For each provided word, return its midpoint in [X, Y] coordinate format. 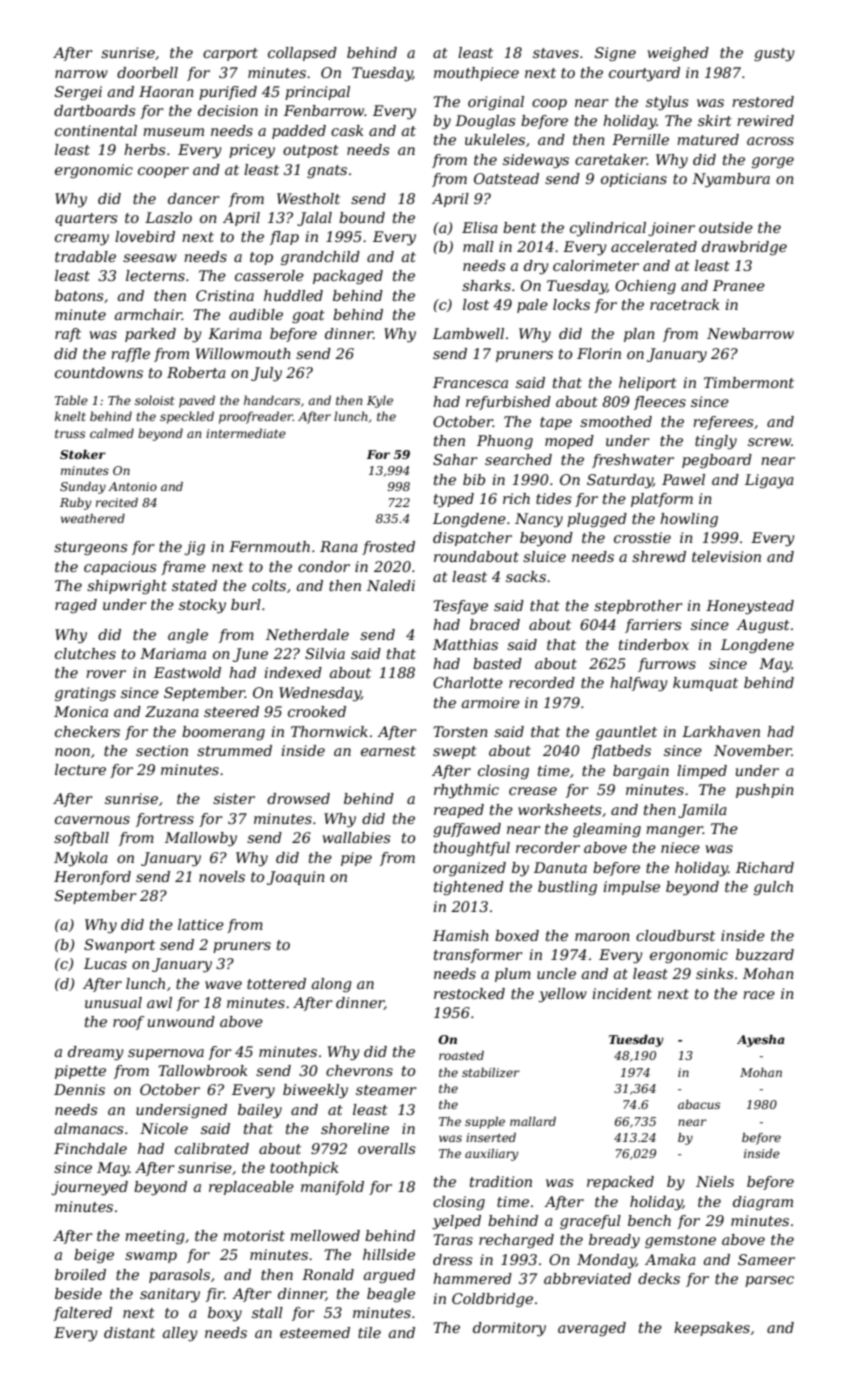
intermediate [246, 433]
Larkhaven [721, 731]
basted [497, 663]
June [250, 655]
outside [726, 227]
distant [129, 1332]
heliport [648, 384]
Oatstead [506, 178]
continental [96, 130]
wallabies [356, 837]
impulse [631, 888]
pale [532, 306]
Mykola [81, 859]
